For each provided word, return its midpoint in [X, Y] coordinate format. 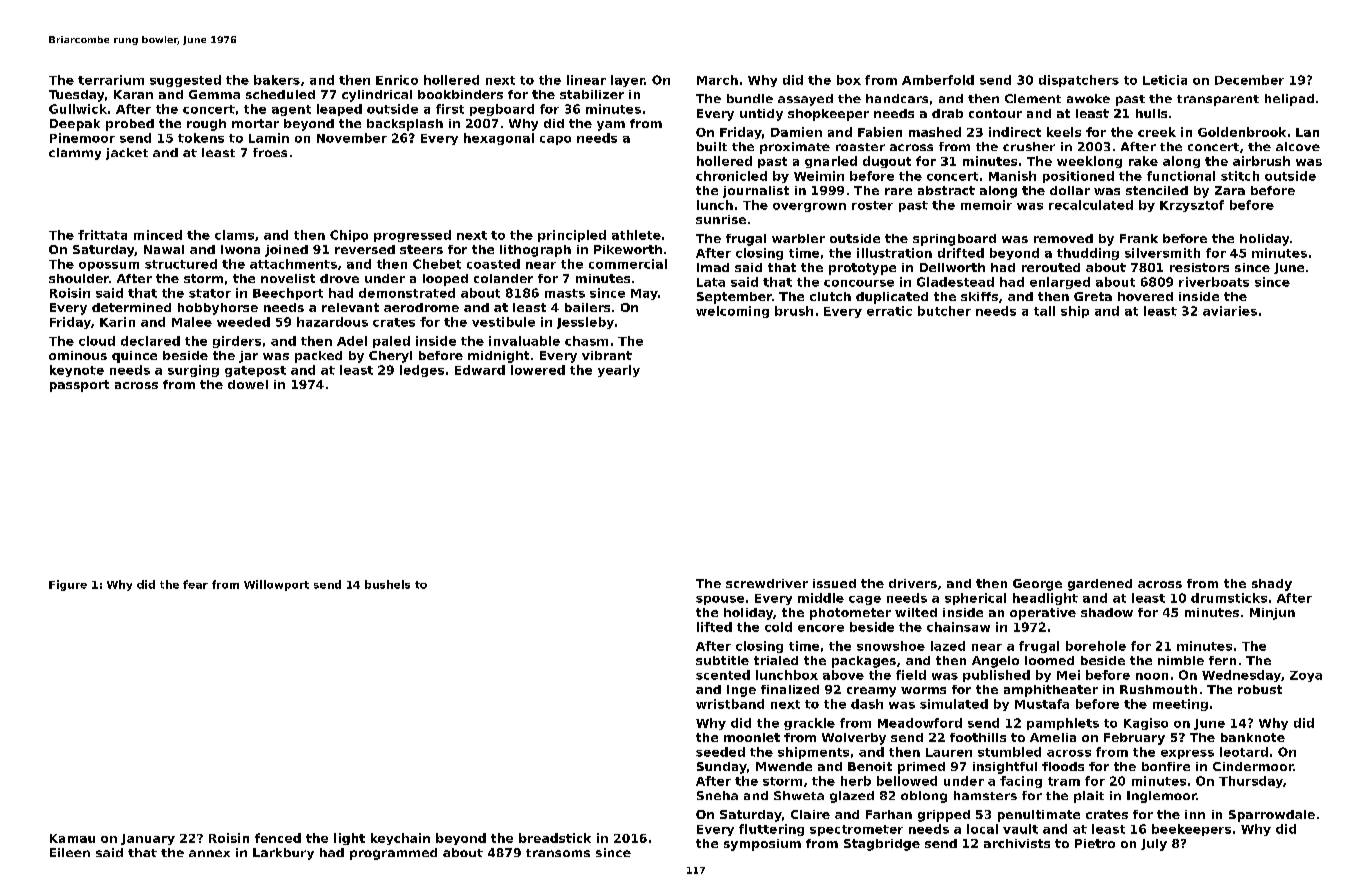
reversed [365, 249]
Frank [1139, 238]
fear [195, 584]
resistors [1199, 267]
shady [1272, 585]
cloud [97, 341]
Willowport [276, 585]
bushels [387, 584]
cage [865, 600]
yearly [619, 371]
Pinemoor [82, 138]
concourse [859, 283]
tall [1044, 311]
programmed [393, 854]
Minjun [1272, 614]
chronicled [731, 176]
